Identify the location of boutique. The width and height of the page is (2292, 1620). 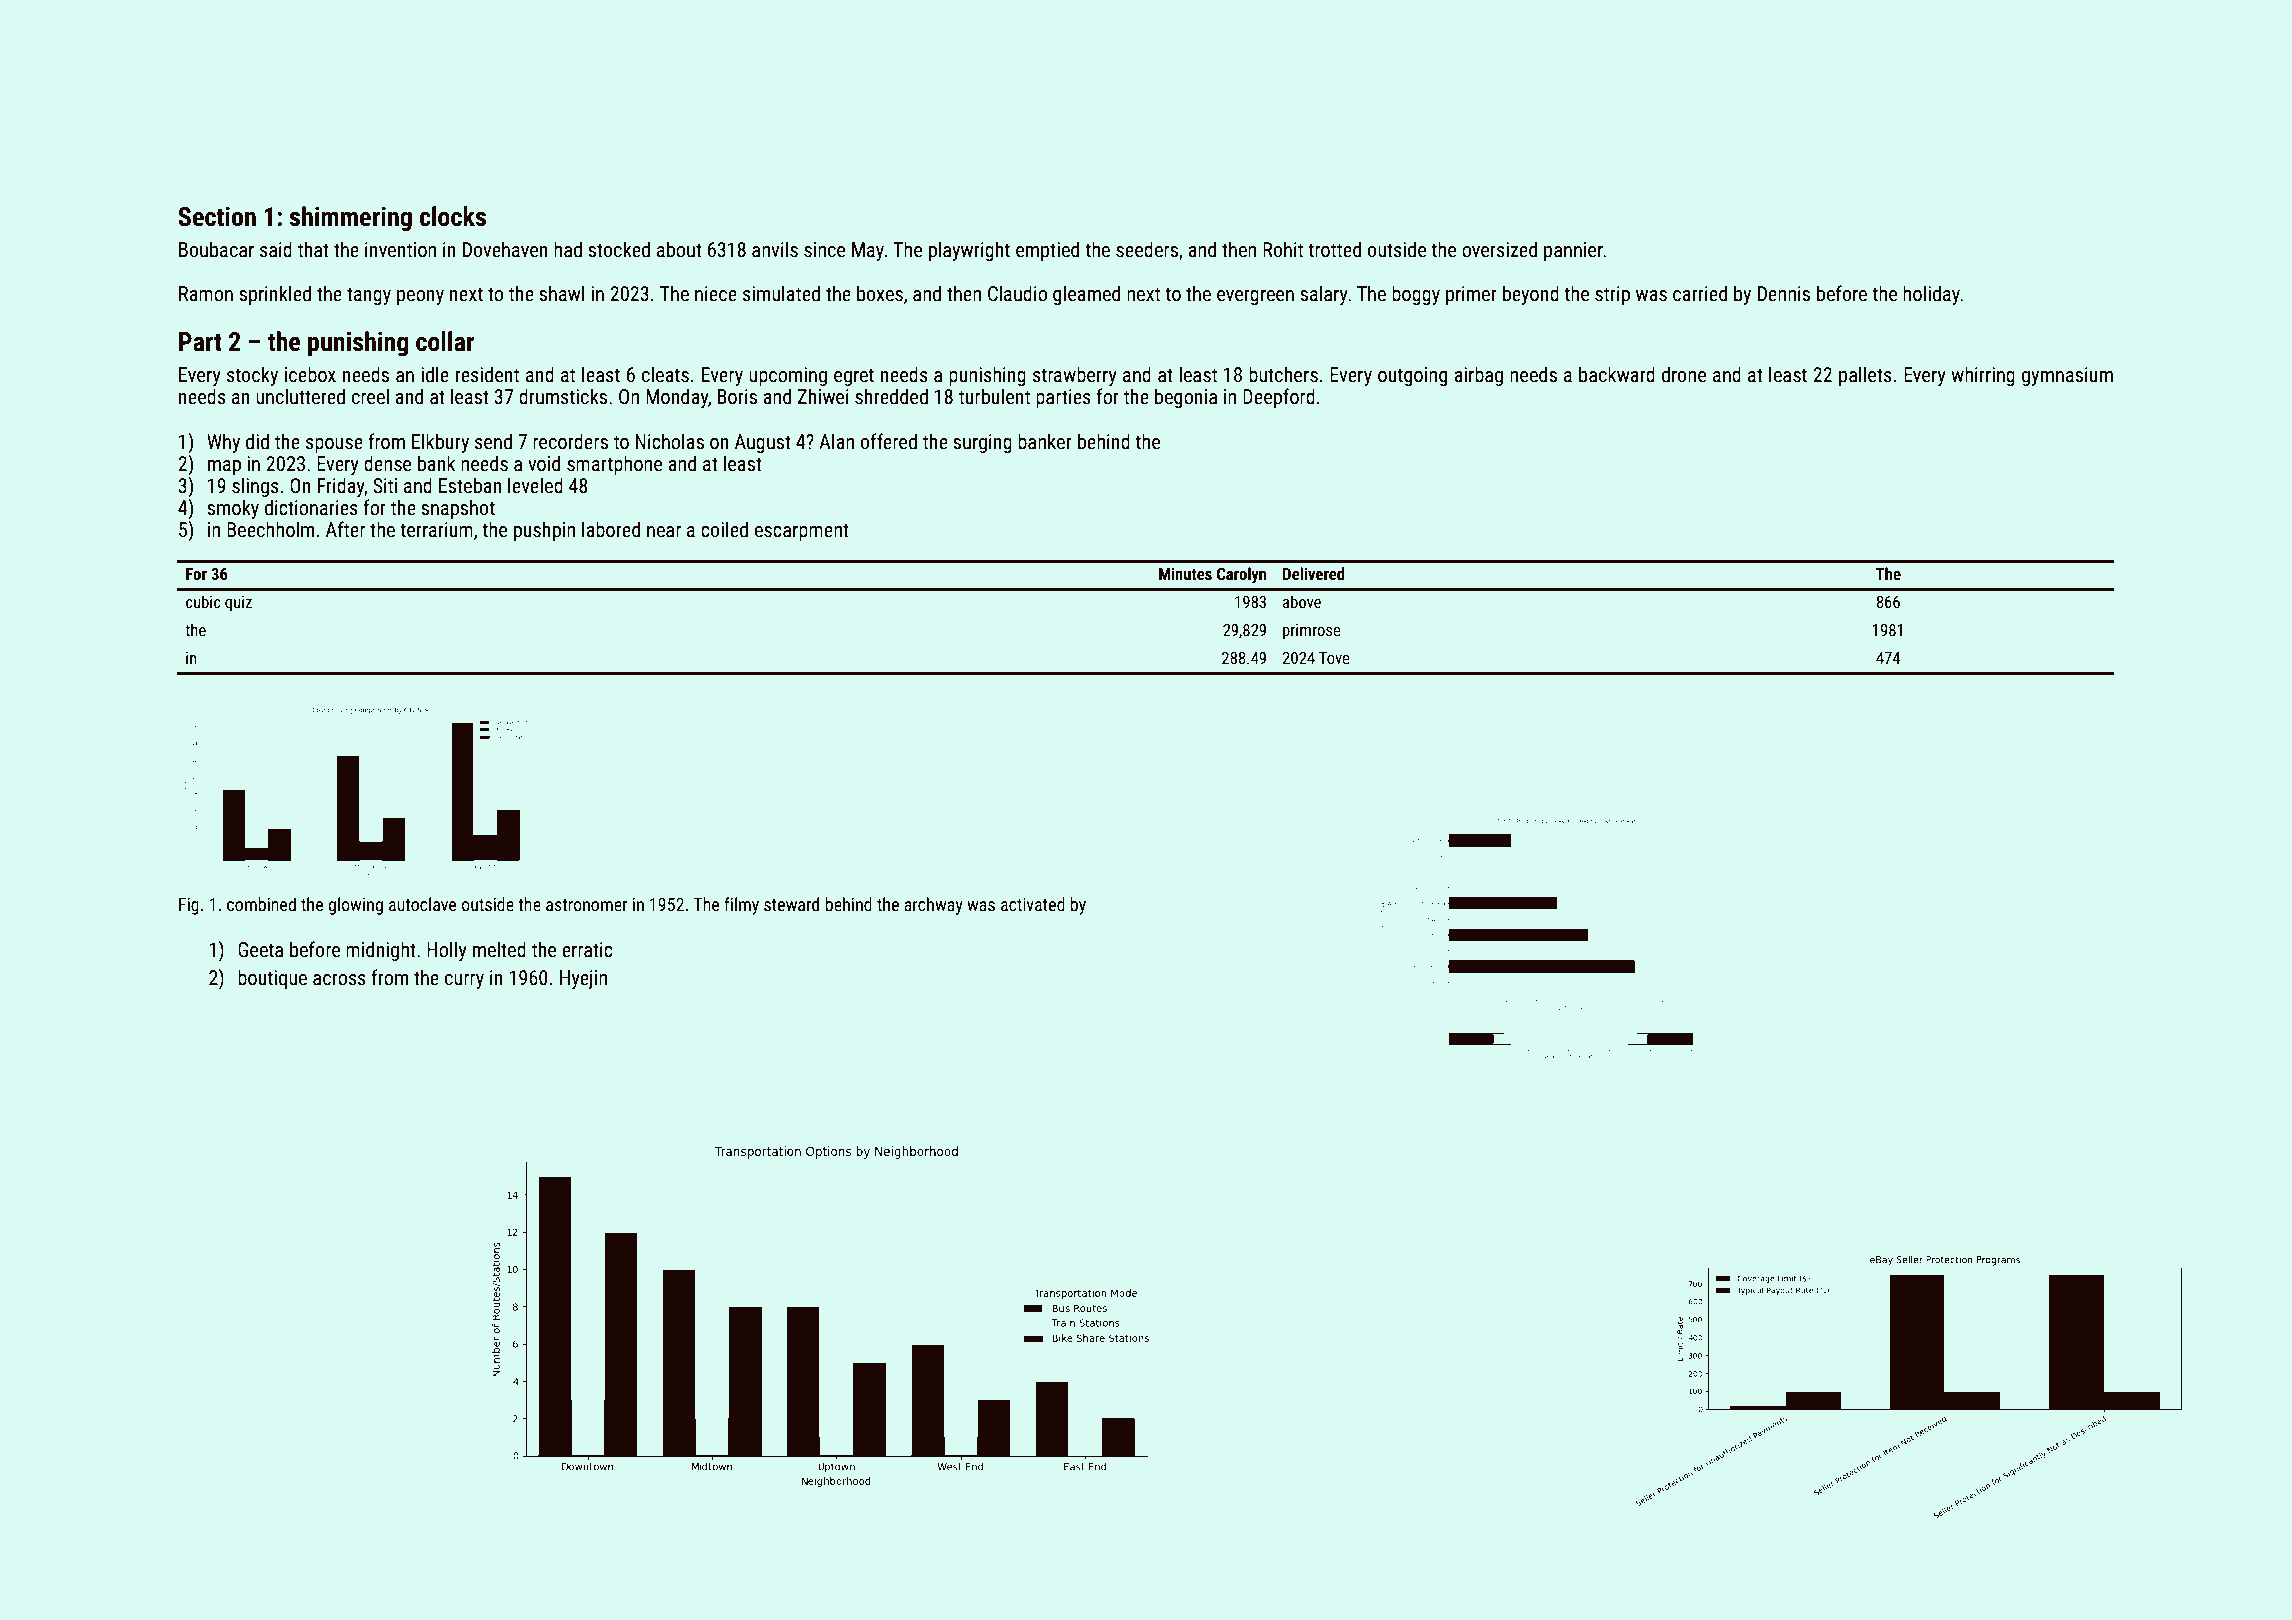
(272, 979).
